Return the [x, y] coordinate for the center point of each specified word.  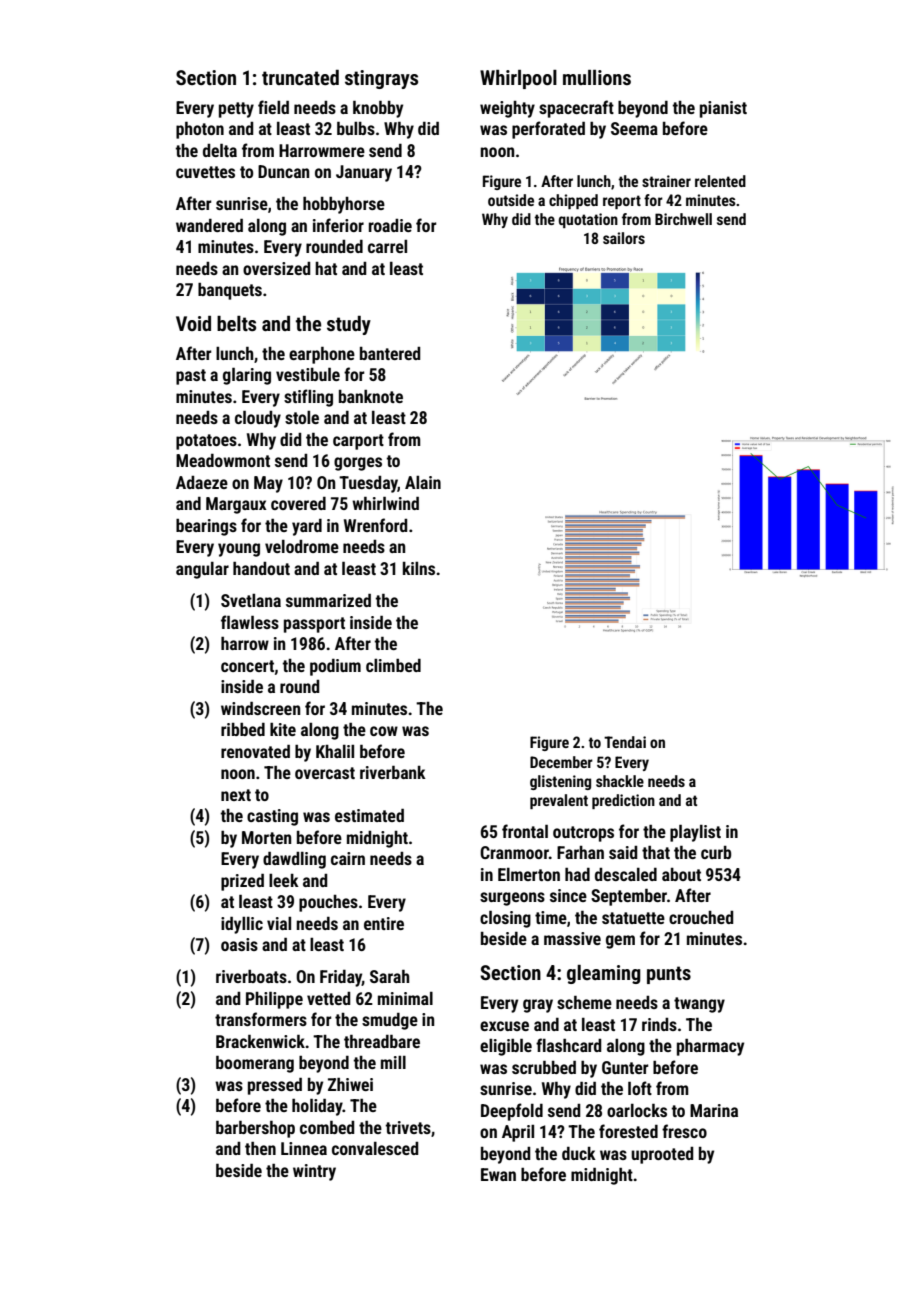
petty [236, 110]
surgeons [512, 899]
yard [307, 527]
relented [720, 181]
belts [236, 323]
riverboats [251, 976]
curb [716, 852]
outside [511, 200]
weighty [507, 109]
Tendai [625, 742]
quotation [588, 220]
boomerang [255, 1064]
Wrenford [375, 525]
